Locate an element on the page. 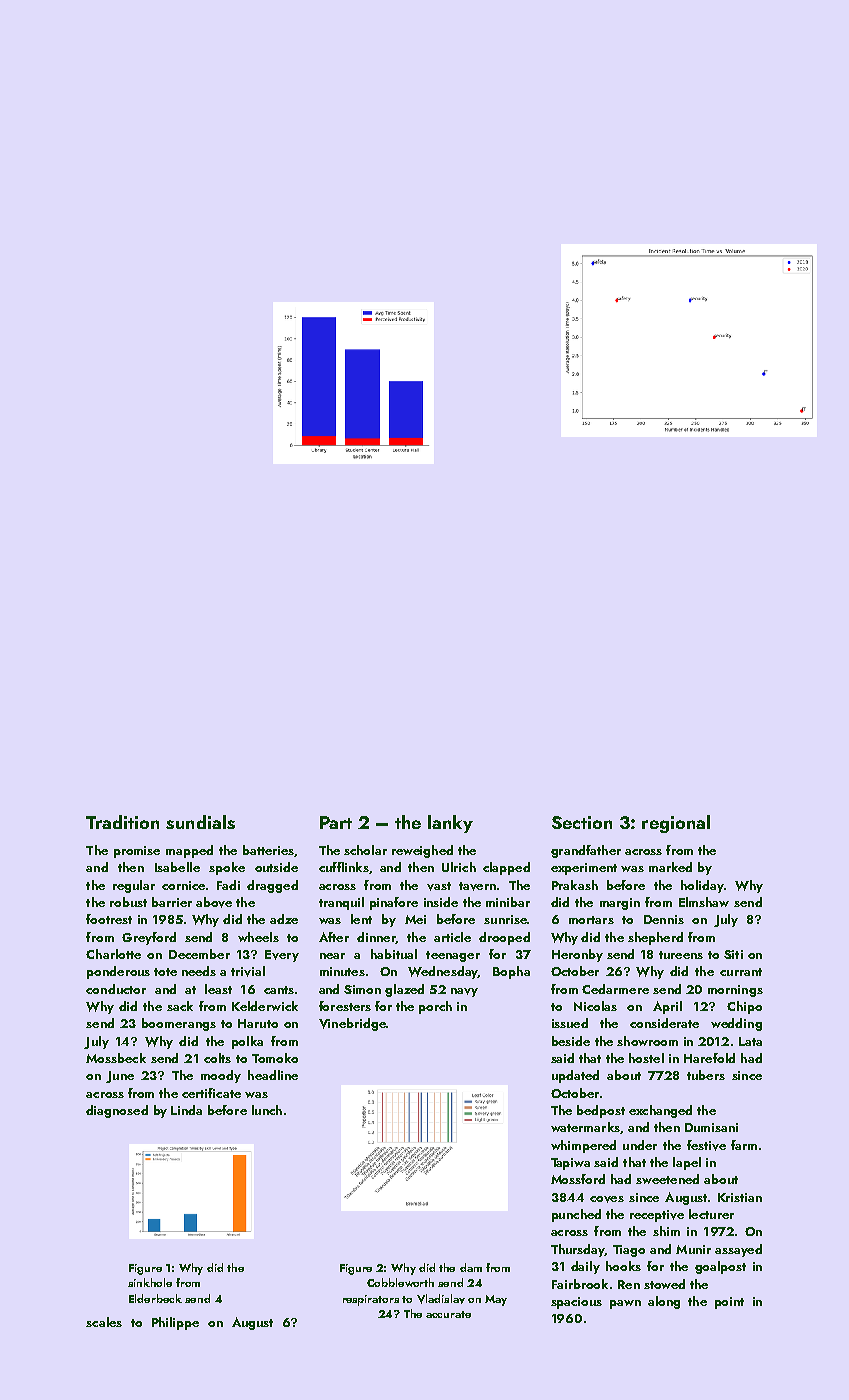  lunch is located at coordinates (267, 1110).
